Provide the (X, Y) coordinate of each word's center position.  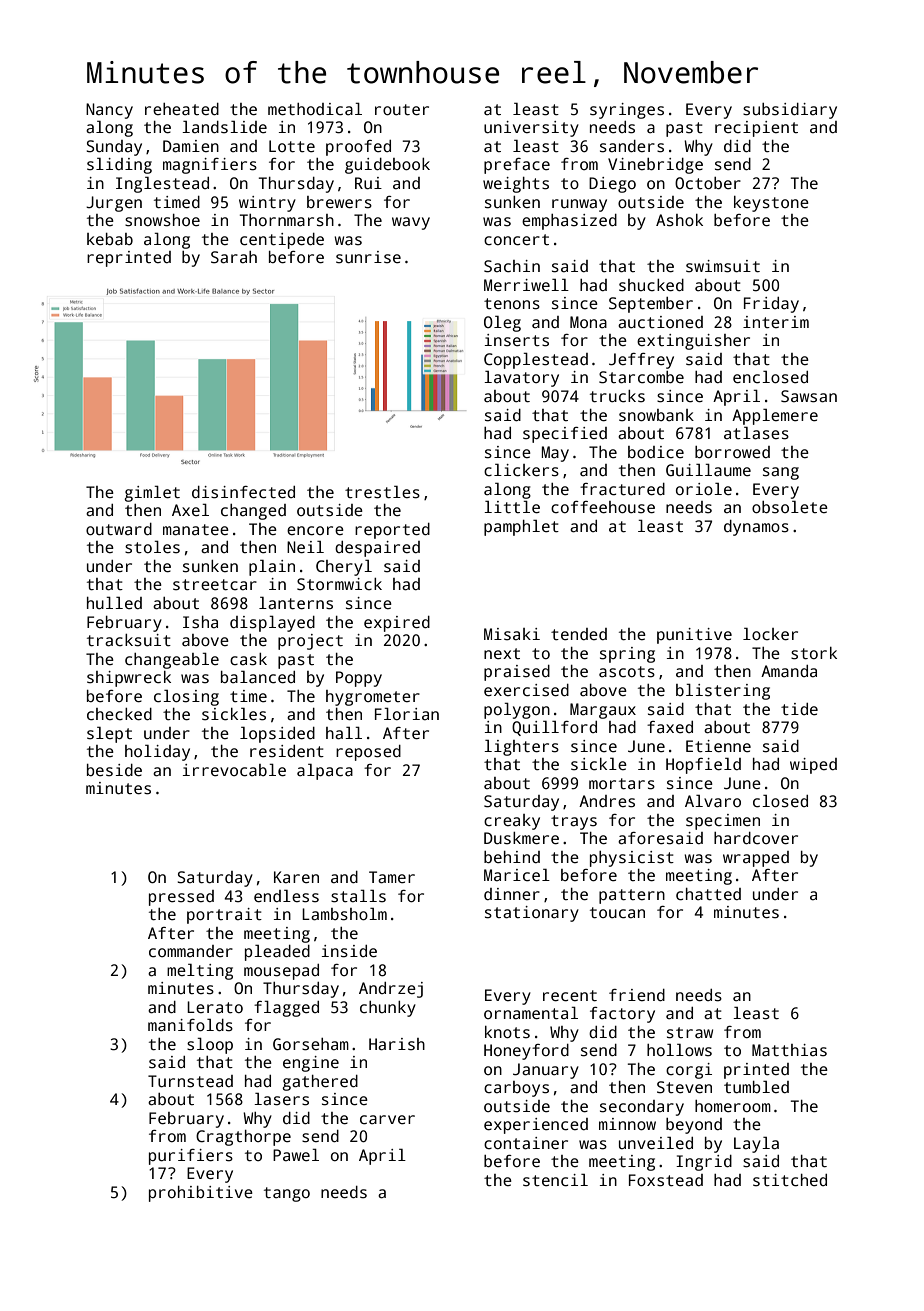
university (531, 129)
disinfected (243, 492)
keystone (771, 204)
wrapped (756, 859)
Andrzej (391, 990)
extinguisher (693, 342)
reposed (368, 753)
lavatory (521, 378)
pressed (181, 898)
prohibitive (201, 1194)
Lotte (292, 146)
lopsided (277, 734)
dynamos (756, 528)
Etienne (718, 746)
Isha (200, 622)
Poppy (359, 679)
